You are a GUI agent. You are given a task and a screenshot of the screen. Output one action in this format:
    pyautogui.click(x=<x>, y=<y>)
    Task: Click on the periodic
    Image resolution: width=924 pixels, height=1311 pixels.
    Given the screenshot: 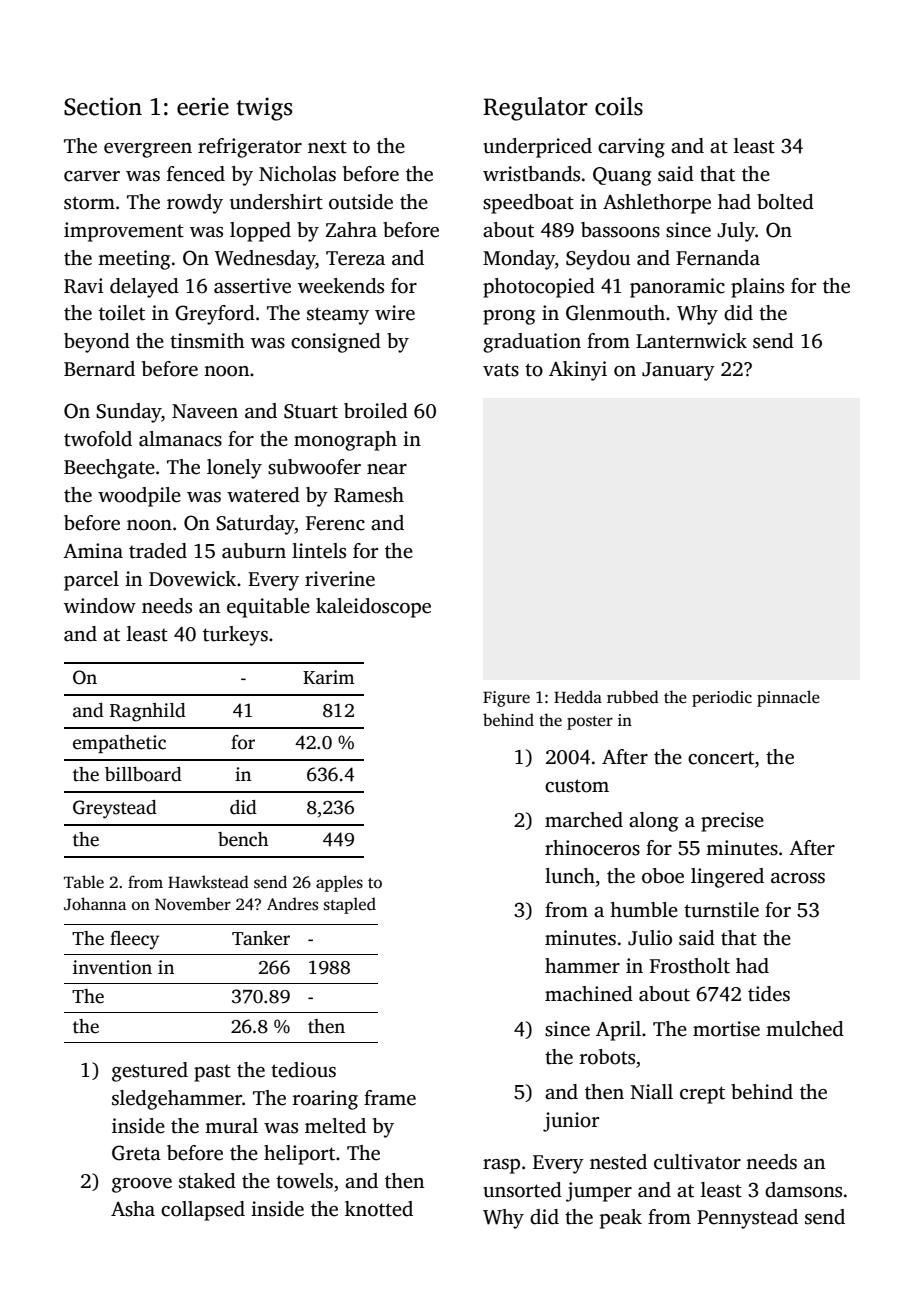 What is the action you would take?
    pyautogui.click(x=722, y=698)
